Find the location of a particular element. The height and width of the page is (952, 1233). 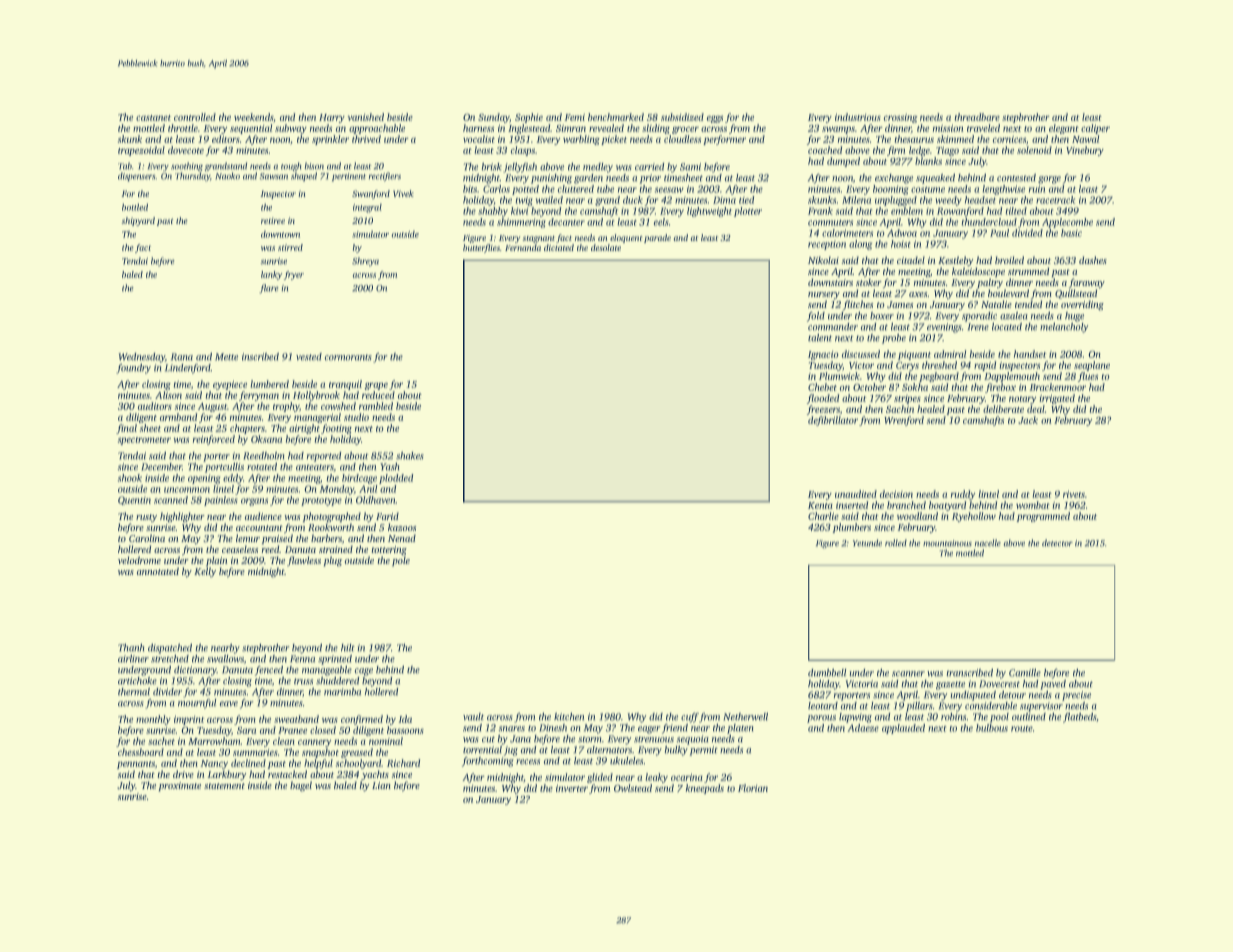

transcribed is located at coordinates (970, 672).
